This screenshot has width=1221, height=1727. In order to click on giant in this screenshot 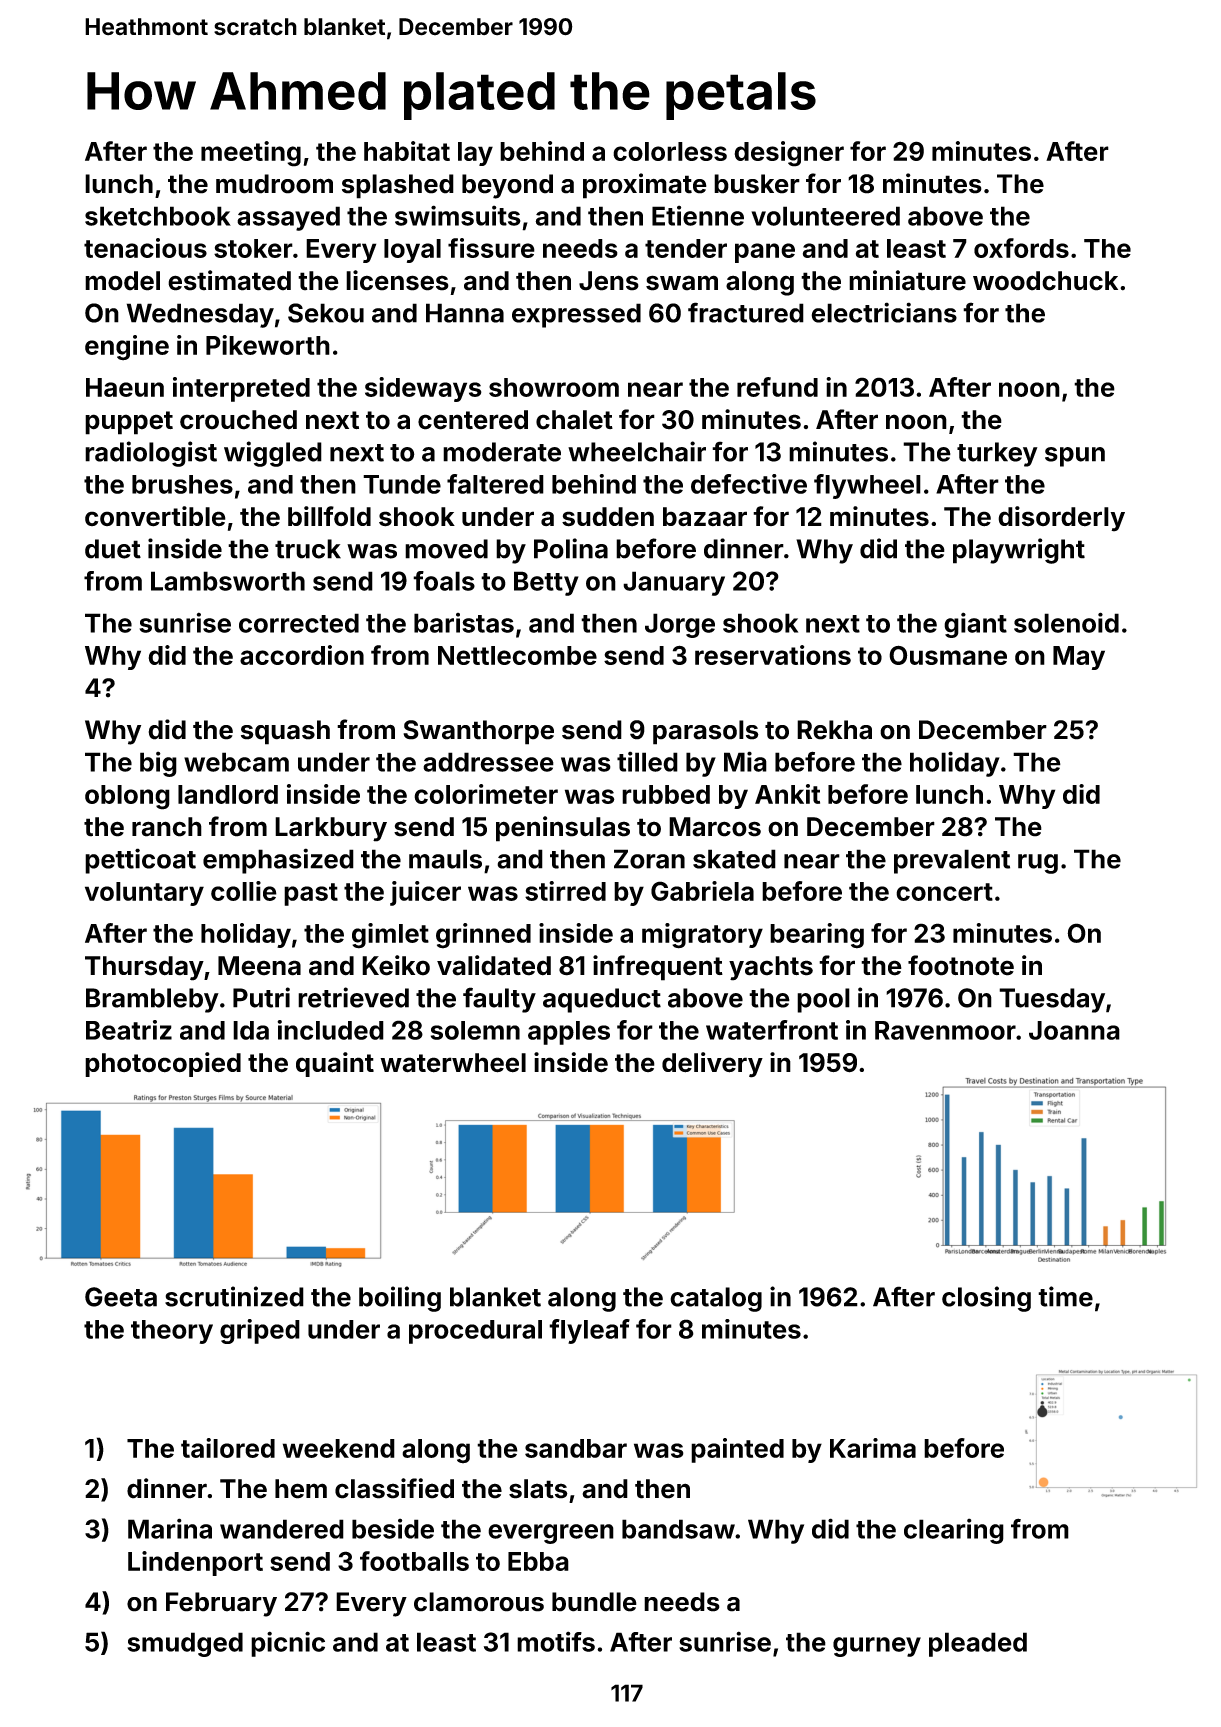, I will do `click(975, 625)`.
